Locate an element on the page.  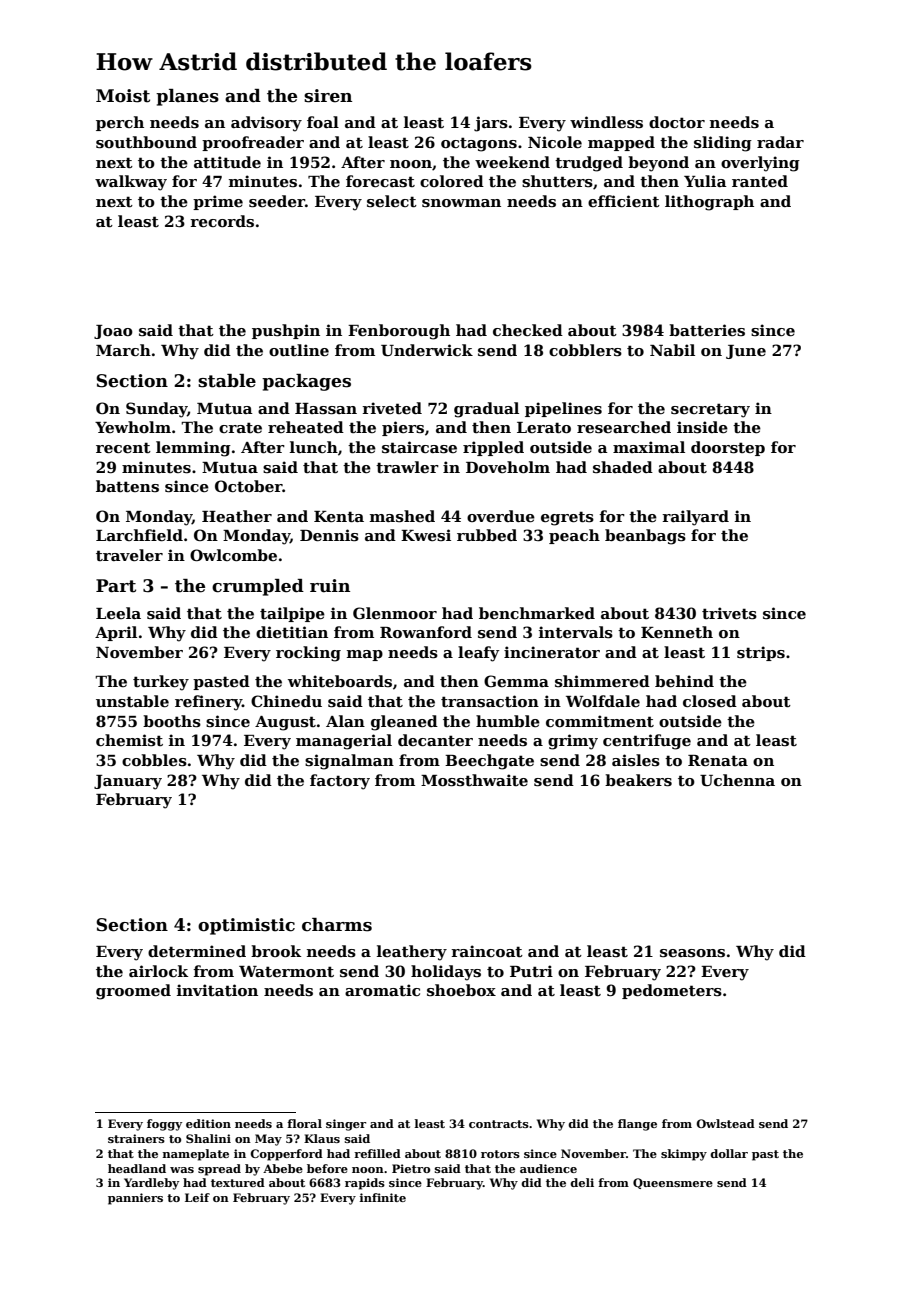
pipelines is located at coordinates (563, 409).
